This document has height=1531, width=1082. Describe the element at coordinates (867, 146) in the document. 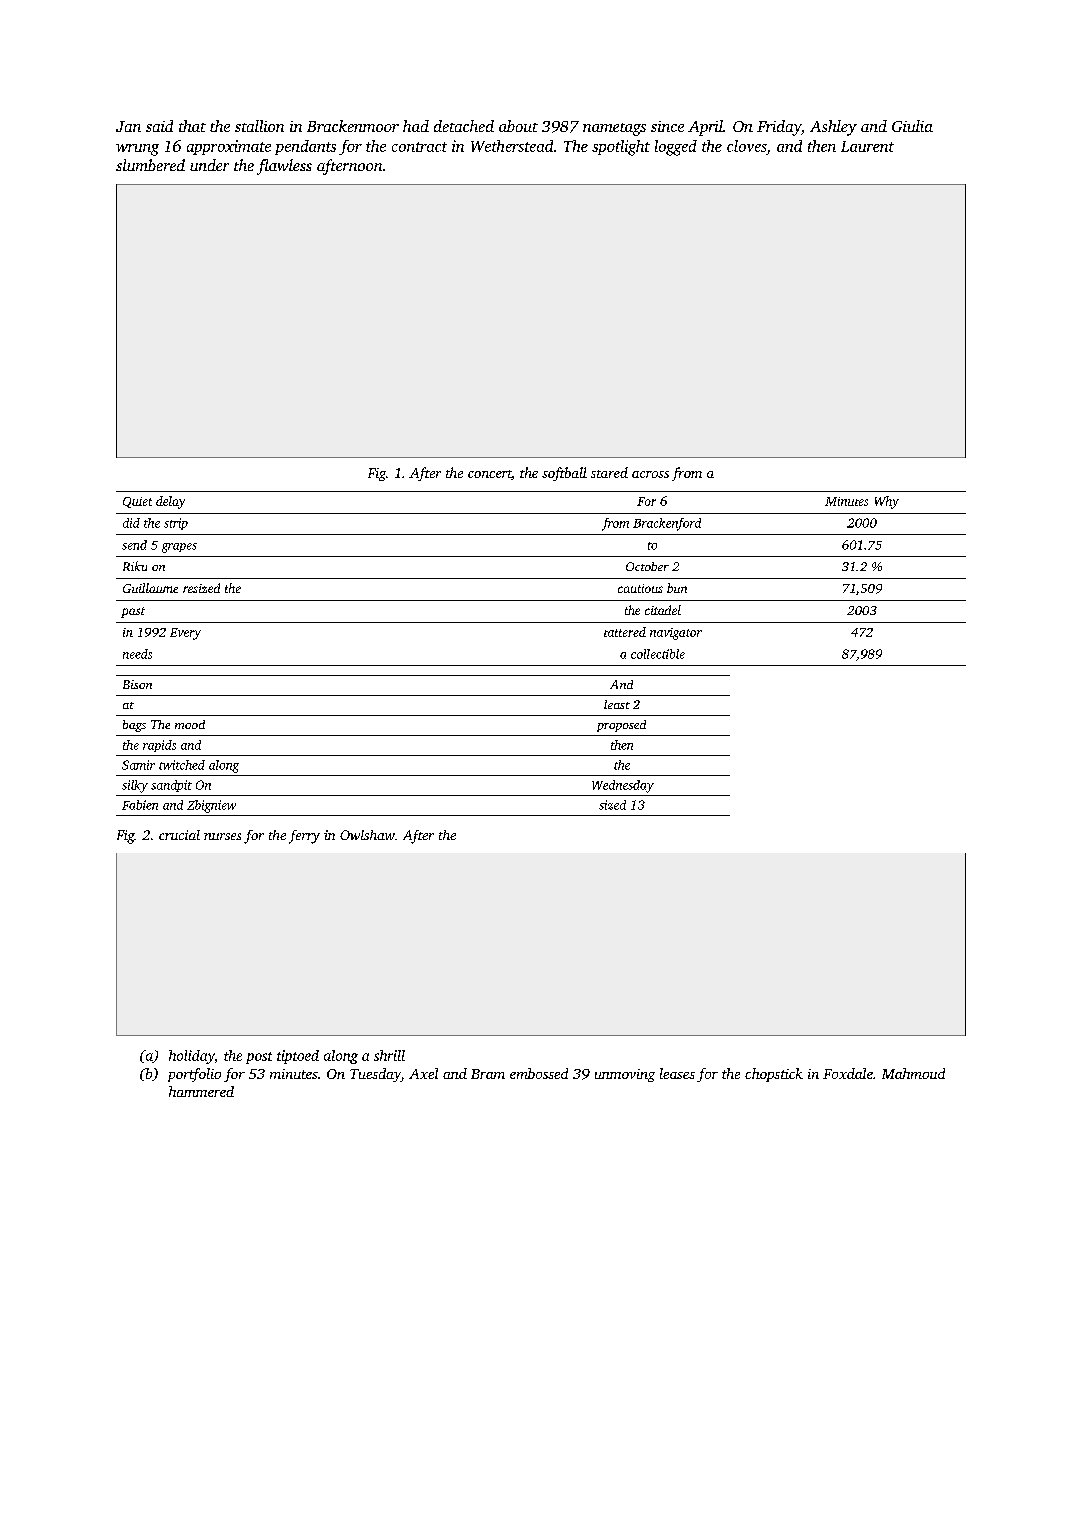

I see `Laurent` at that location.
